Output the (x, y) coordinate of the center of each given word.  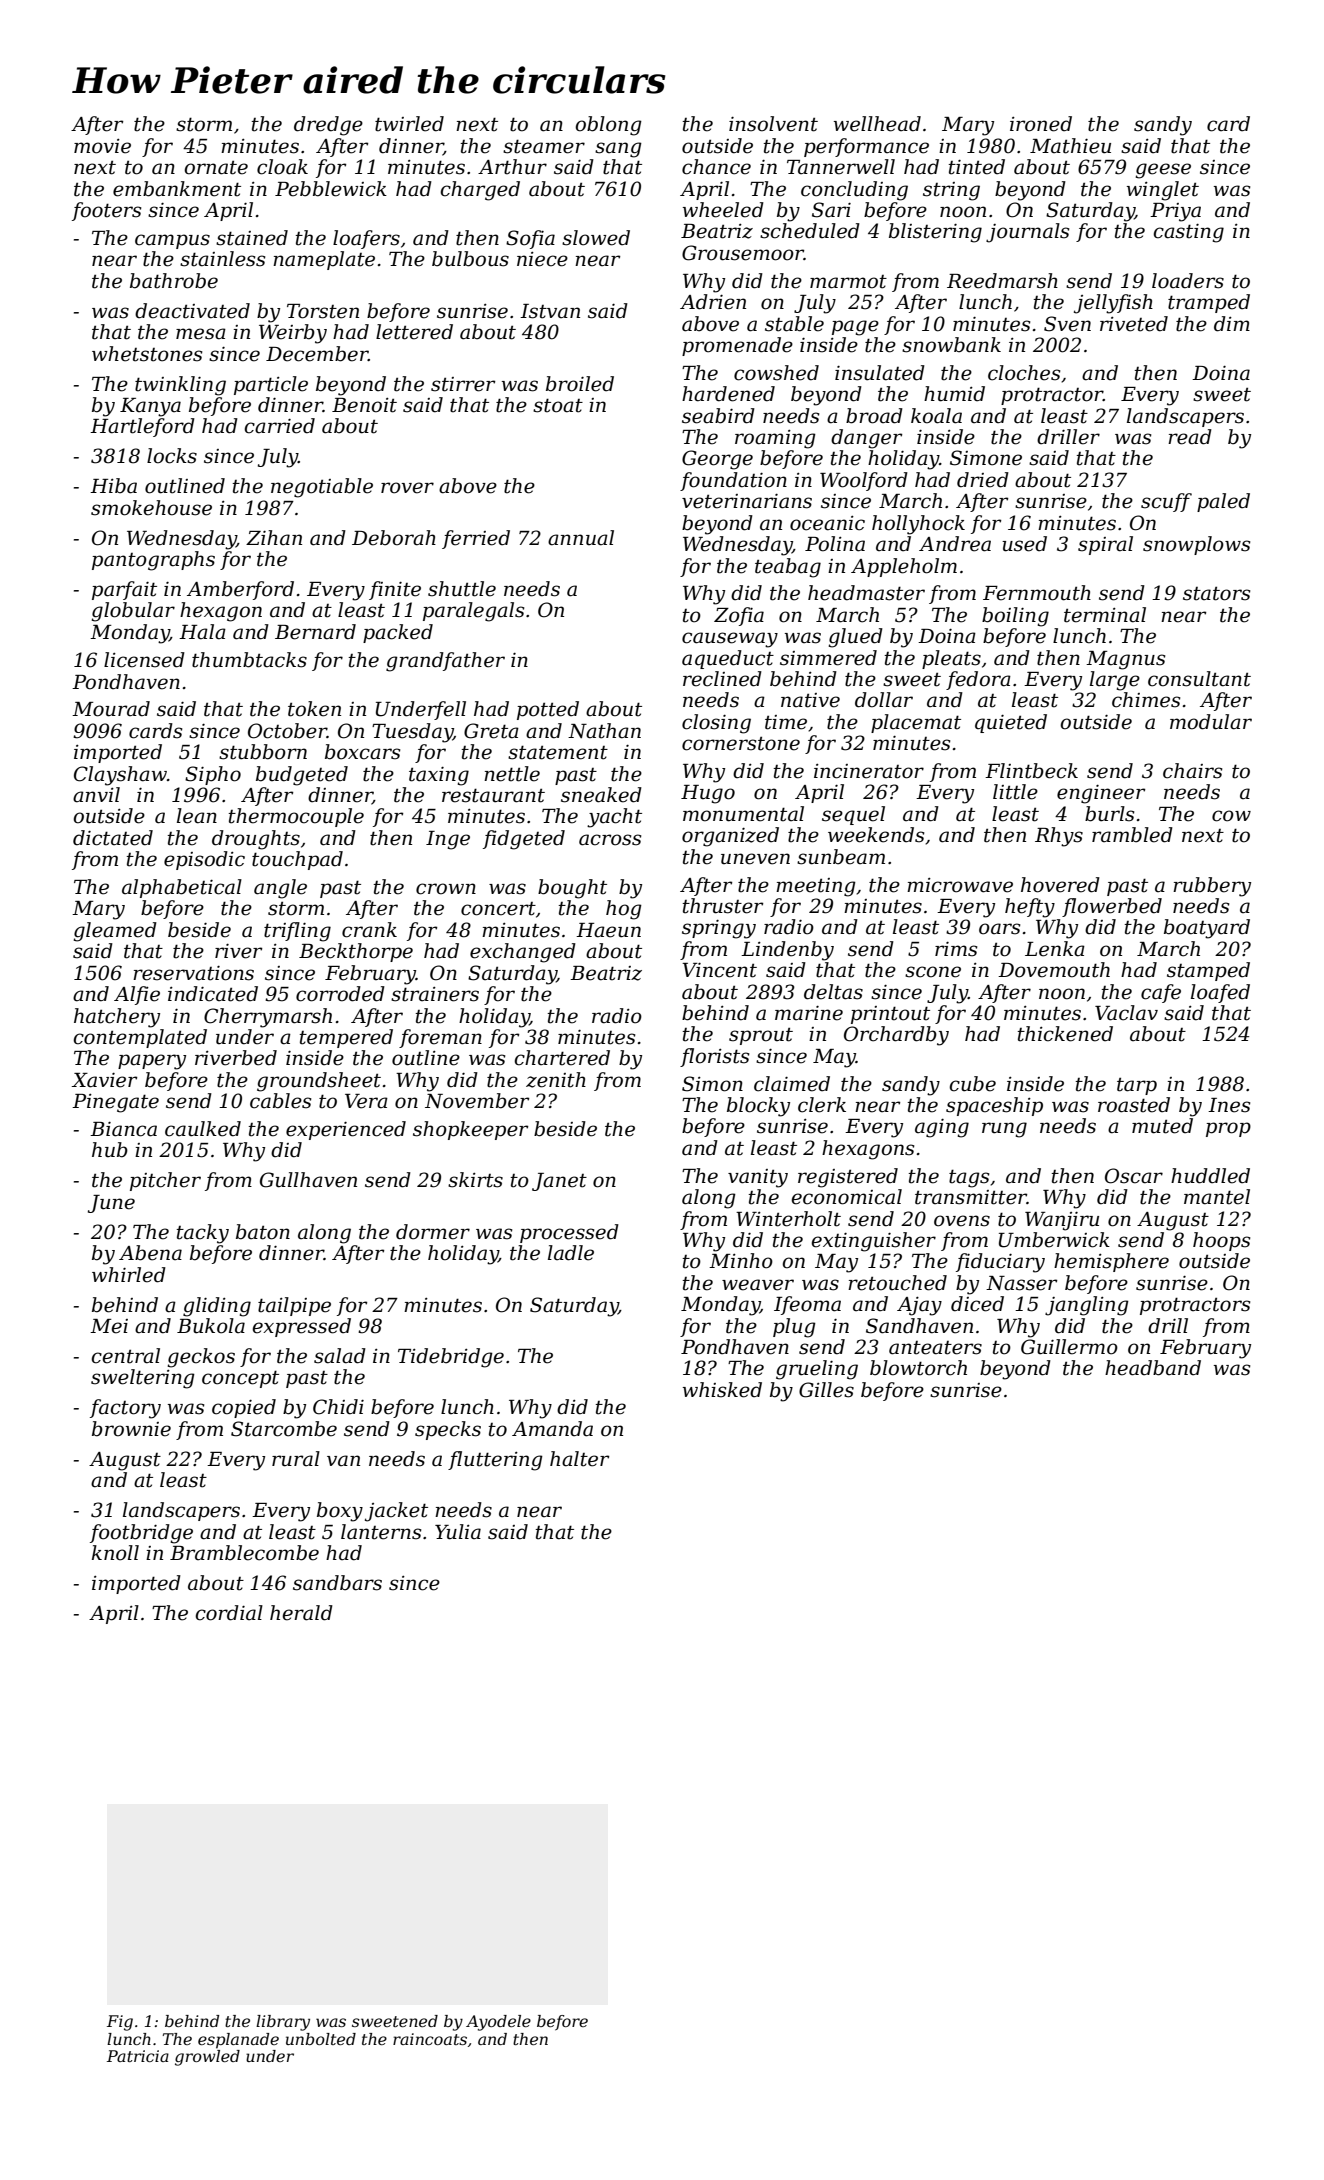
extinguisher (873, 1242)
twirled (409, 124)
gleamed (115, 932)
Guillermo (1069, 1347)
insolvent (773, 124)
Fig (120, 2023)
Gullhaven (308, 1180)
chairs (1192, 771)
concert (498, 909)
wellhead (877, 124)
